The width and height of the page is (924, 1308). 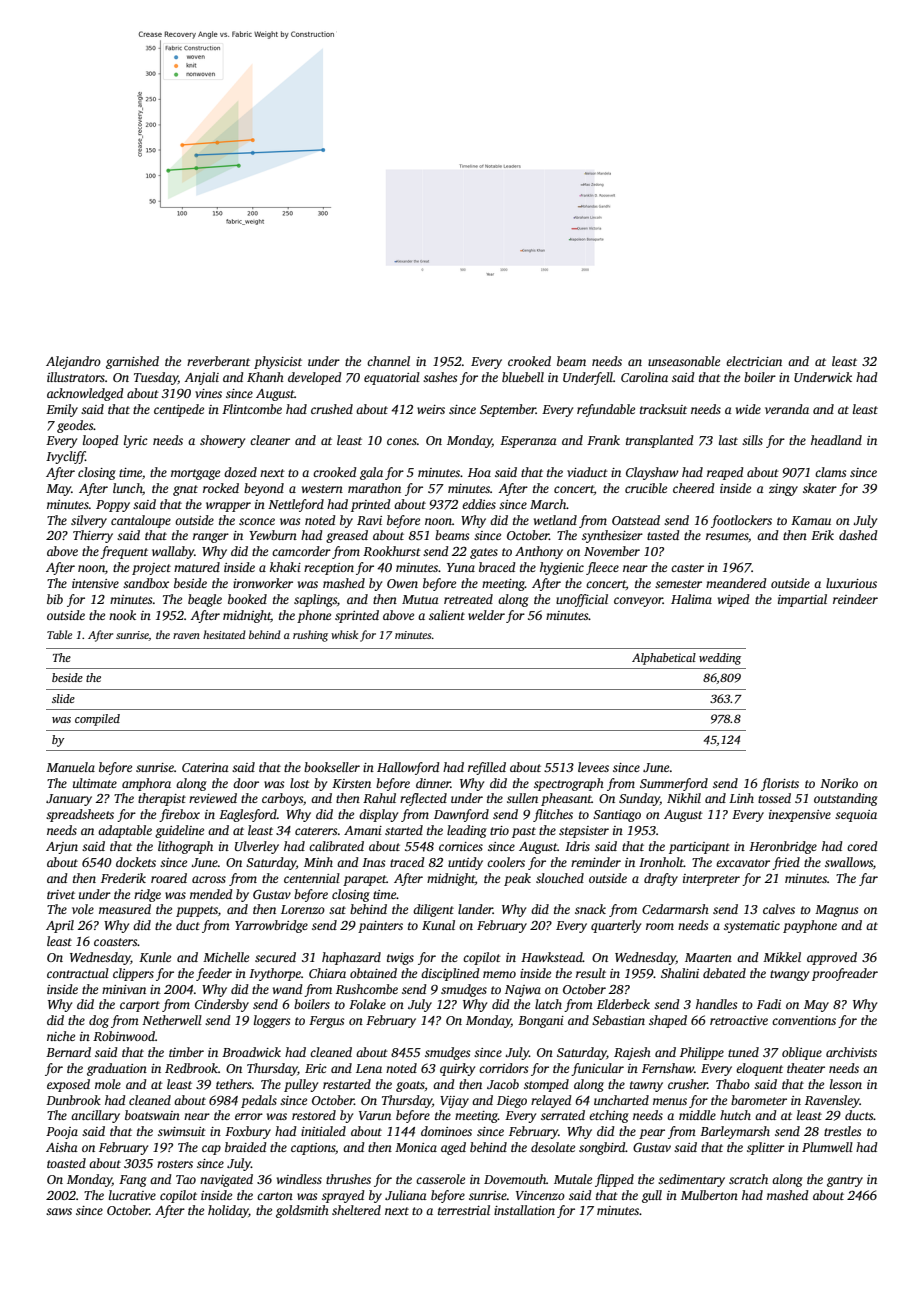 I want to click on cheered, so click(x=694, y=488).
